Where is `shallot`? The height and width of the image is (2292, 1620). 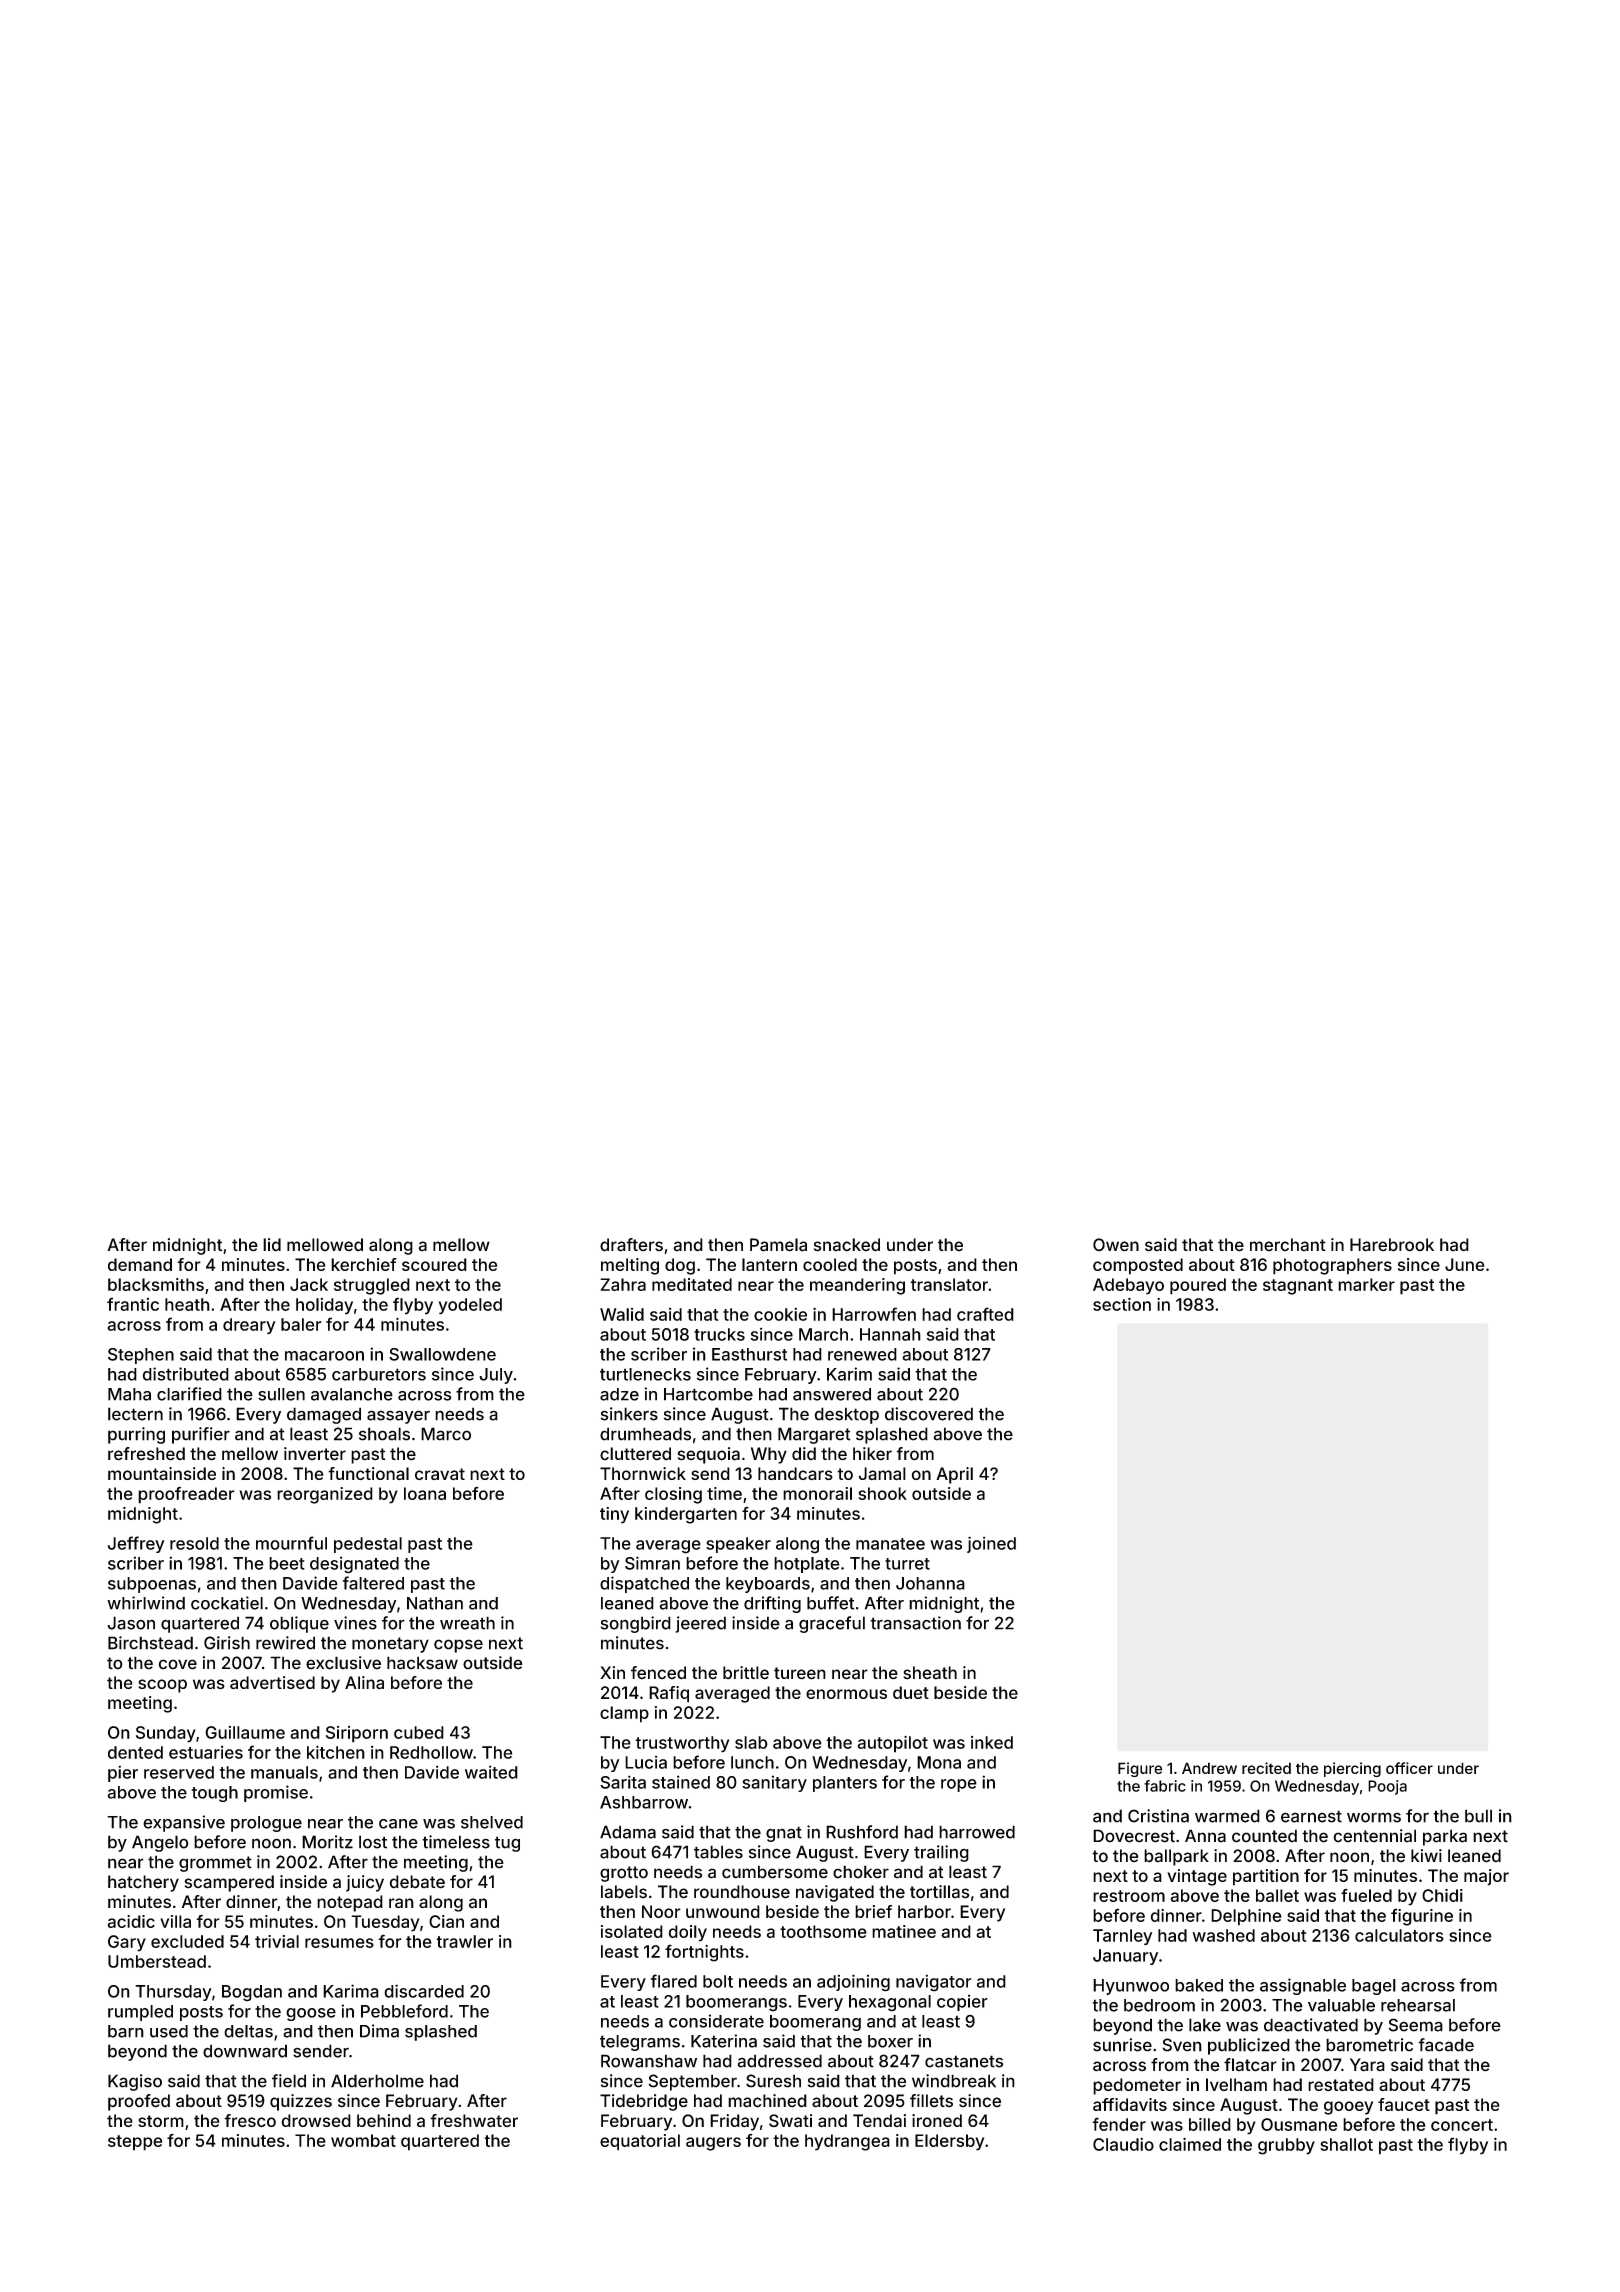
shallot is located at coordinates (1346, 2144).
